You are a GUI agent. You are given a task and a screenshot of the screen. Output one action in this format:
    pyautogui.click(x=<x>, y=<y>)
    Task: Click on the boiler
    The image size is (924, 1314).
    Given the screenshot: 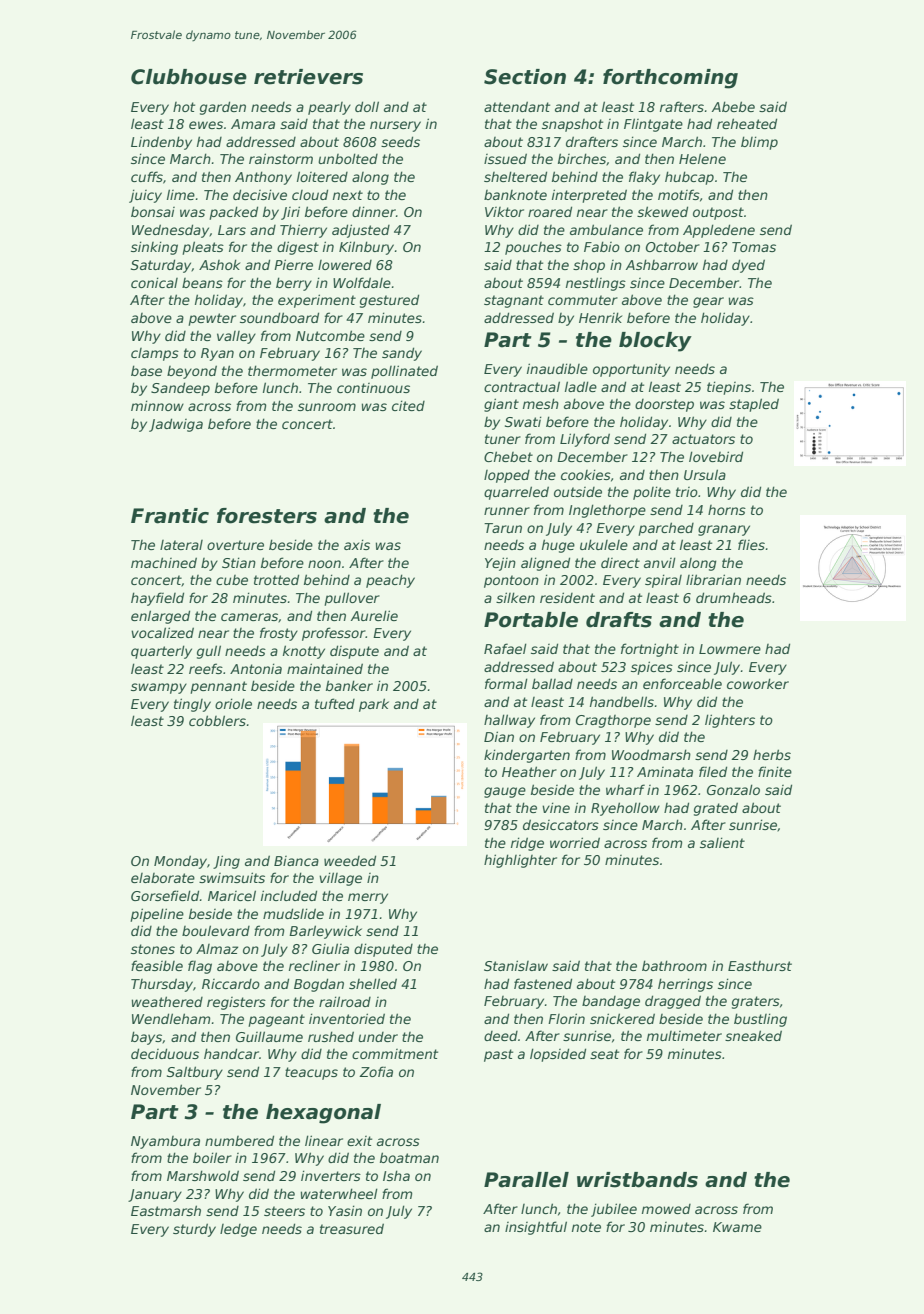 What is the action you would take?
    pyautogui.click(x=212, y=1157)
